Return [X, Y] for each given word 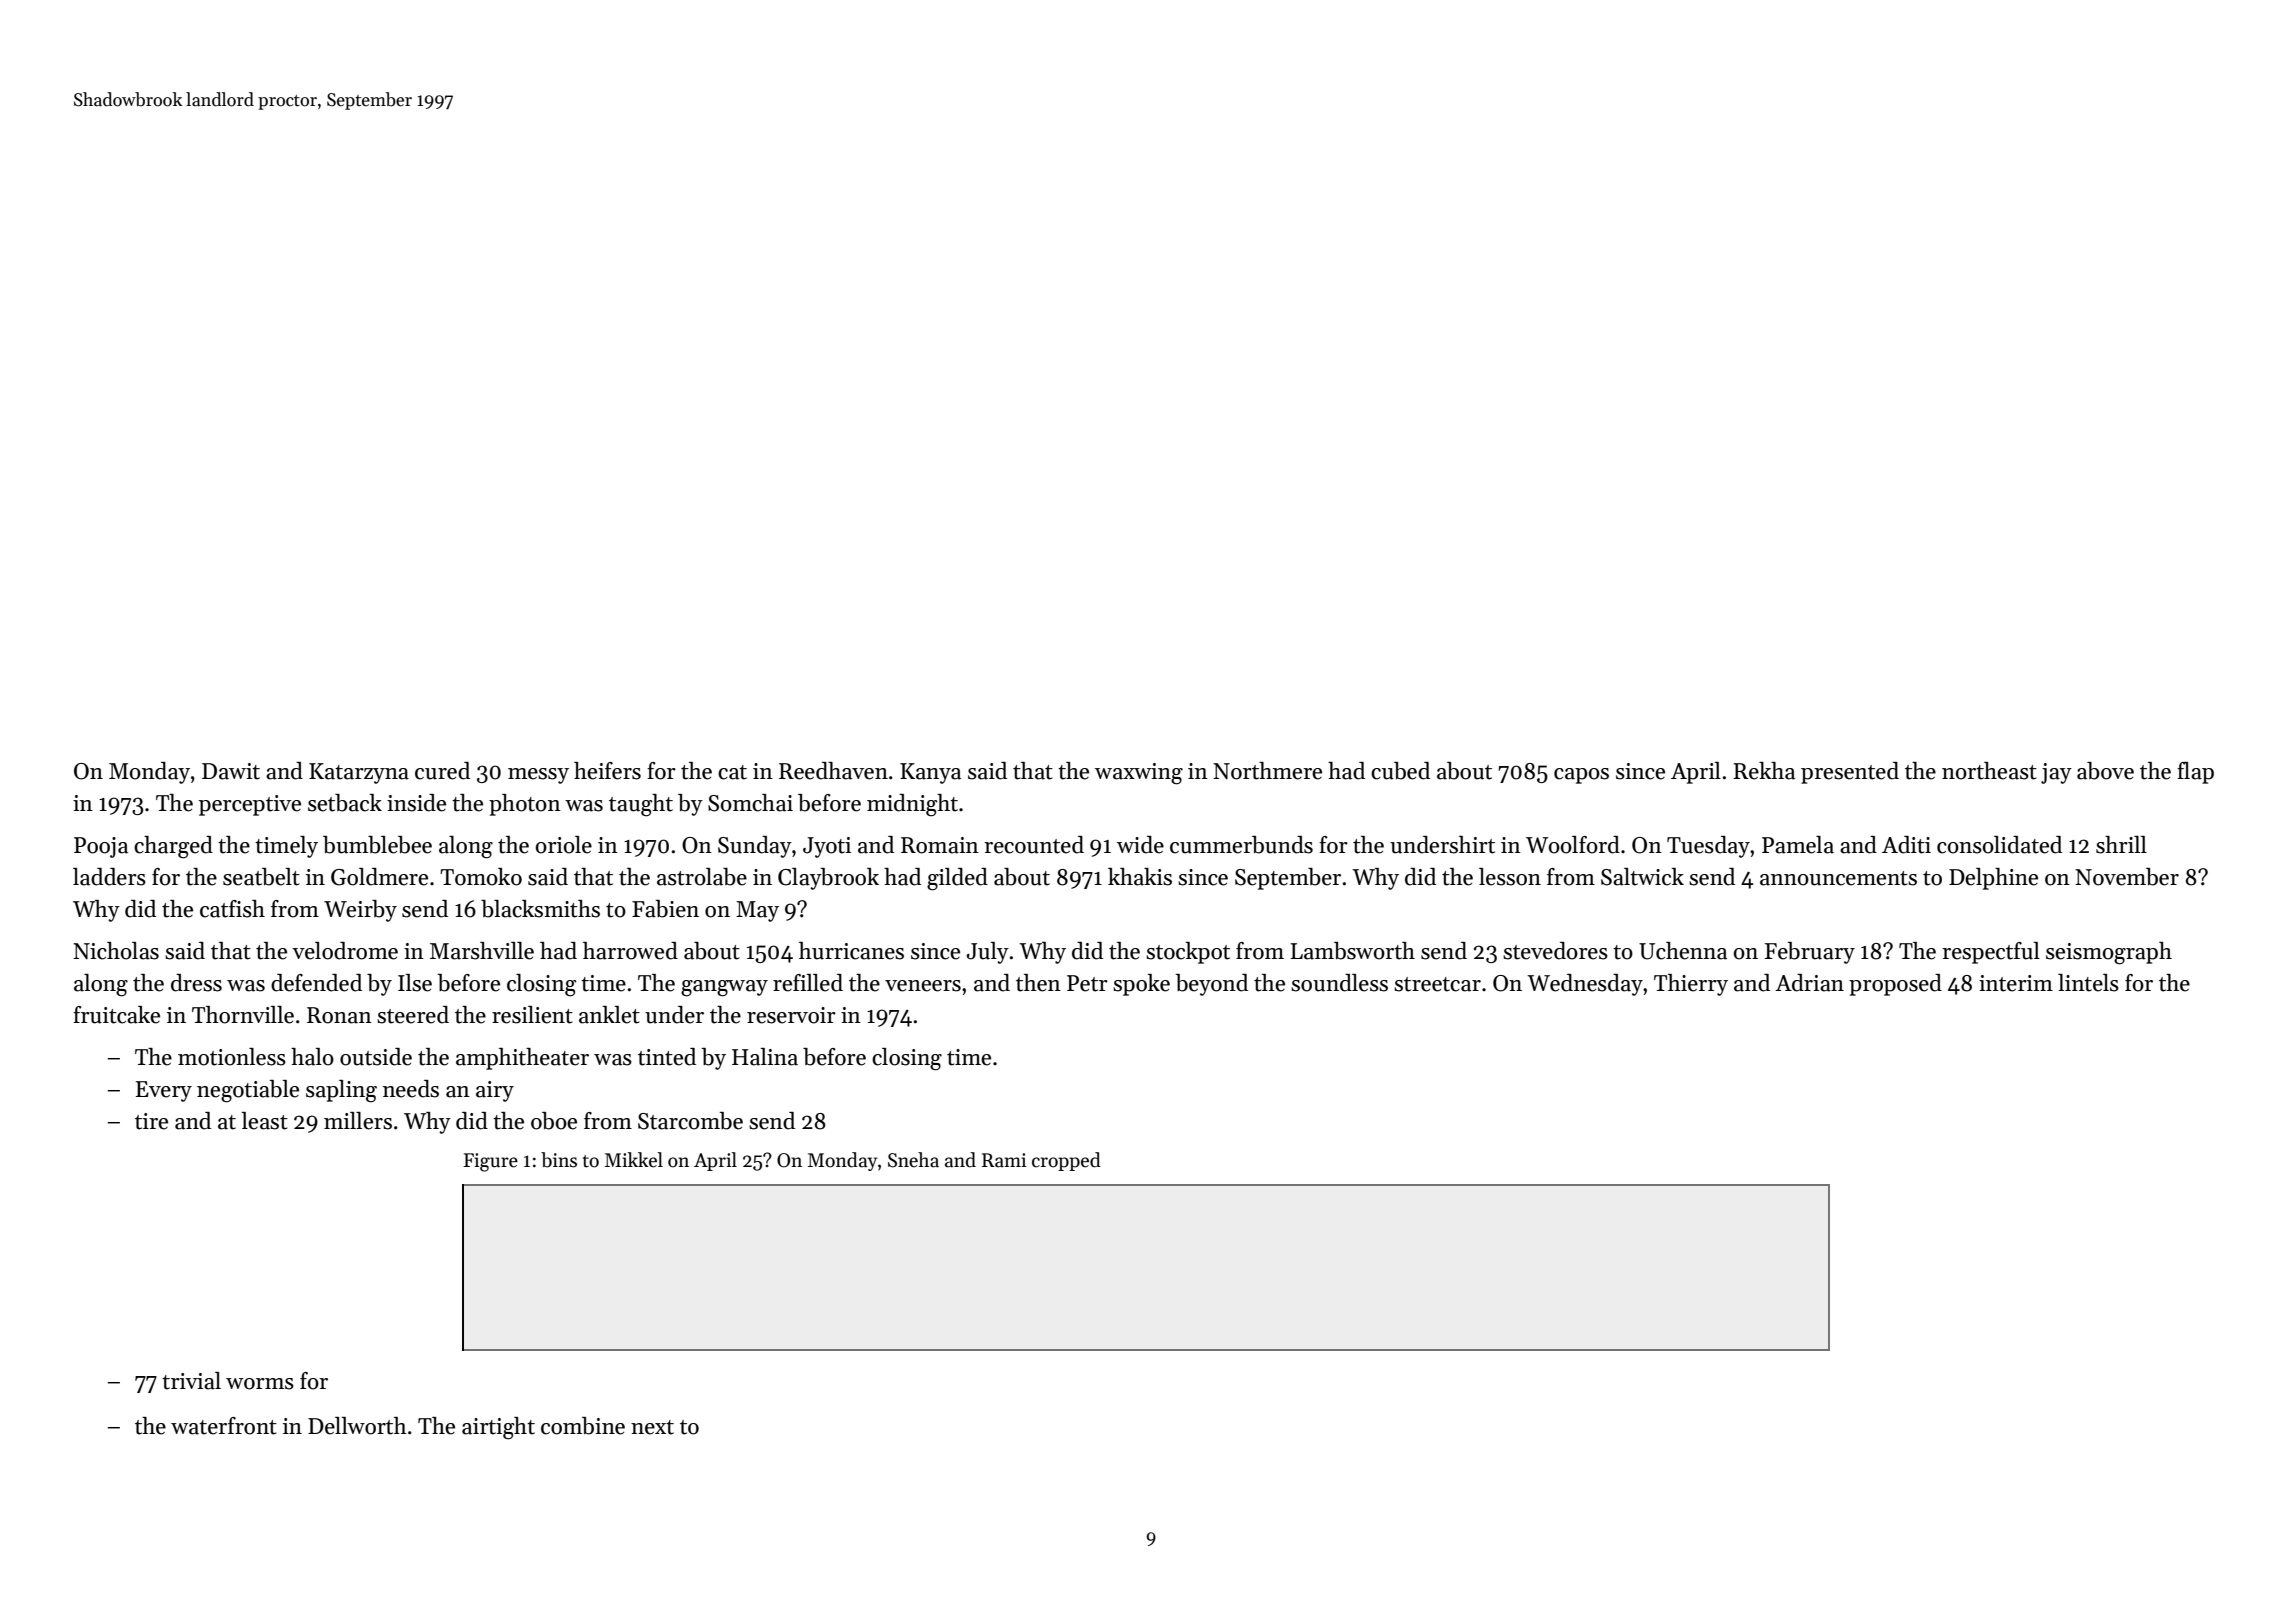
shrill [2121, 845]
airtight [498, 1428]
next [652, 1427]
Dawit [231, 771]
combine [583, 1426]
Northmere [1267, 771]
